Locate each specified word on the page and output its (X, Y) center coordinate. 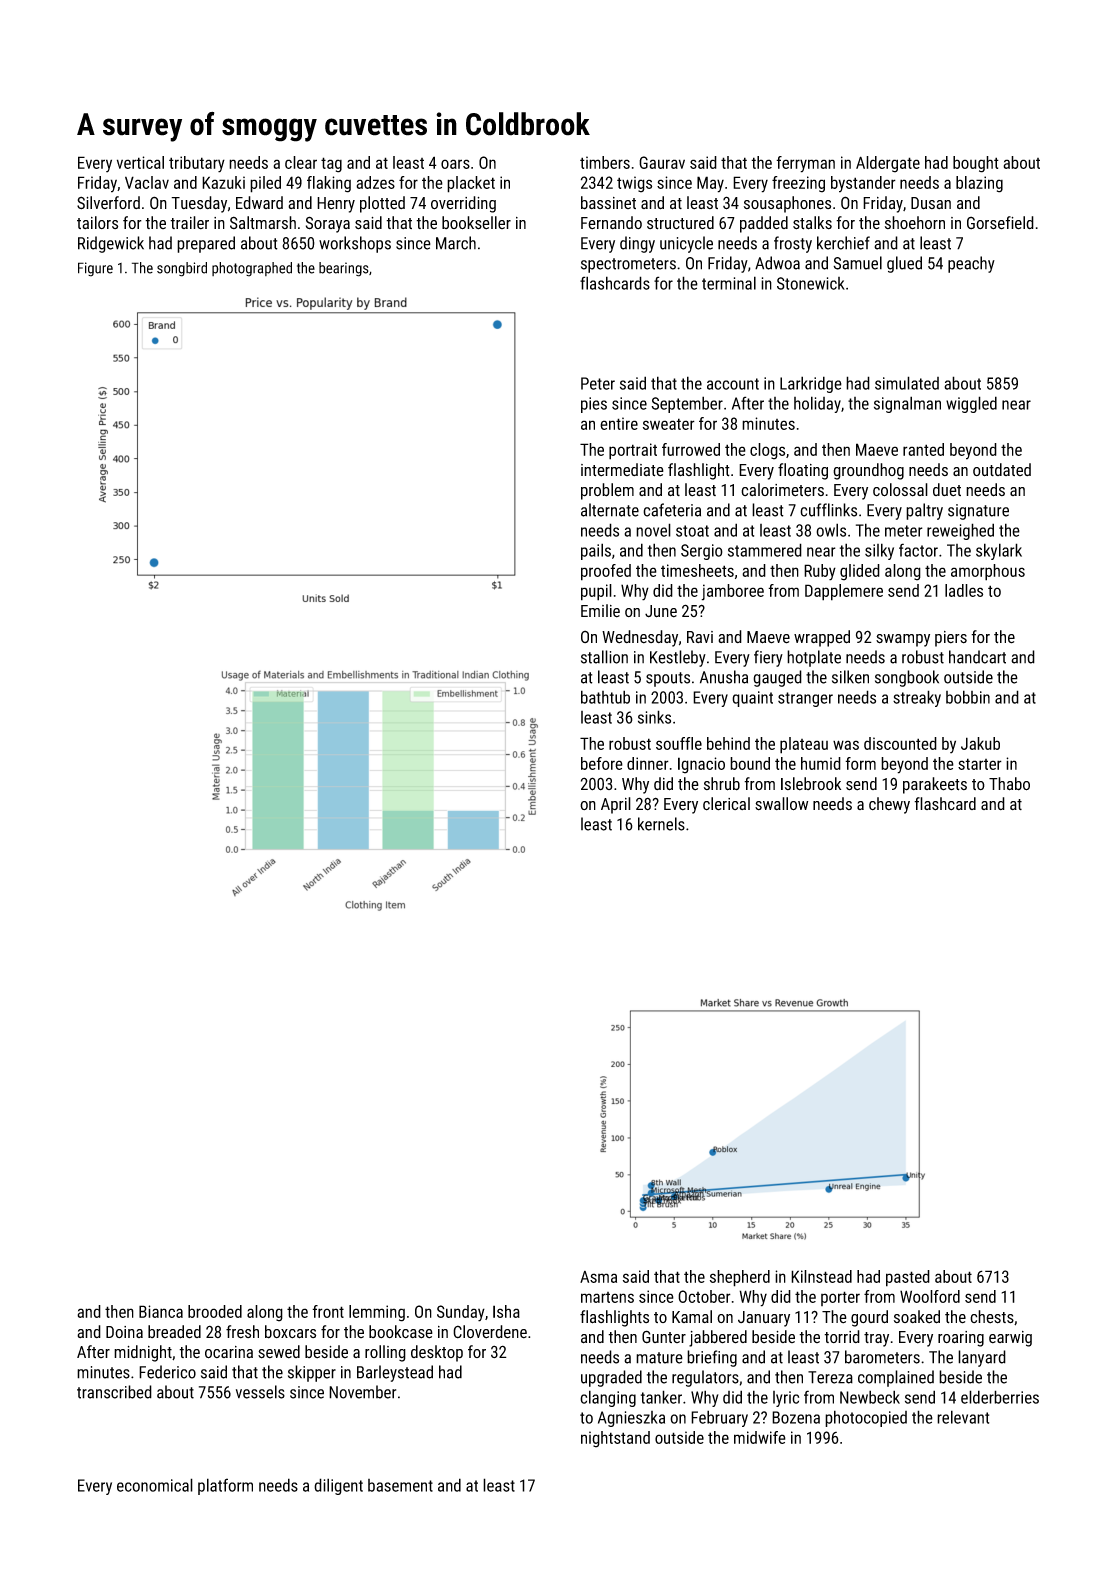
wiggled (971, 404)
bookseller (476, 223)
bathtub (605, 697)
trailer (189, 223)
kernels (661, 824)
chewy (889, 805)
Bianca (161, 1311)
